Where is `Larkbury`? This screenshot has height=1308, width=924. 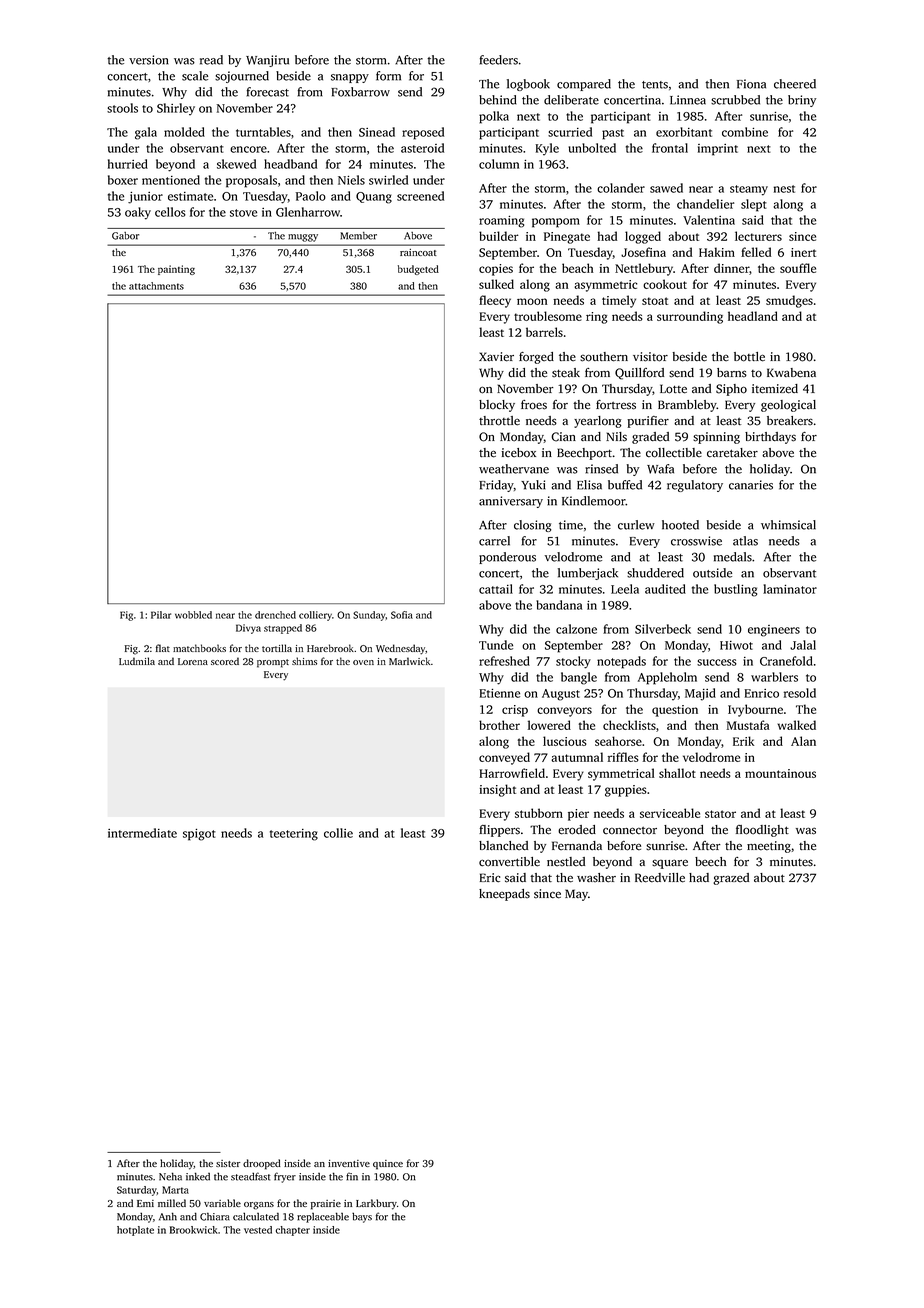
Larkbury is located at coordinates (376, 1204).
